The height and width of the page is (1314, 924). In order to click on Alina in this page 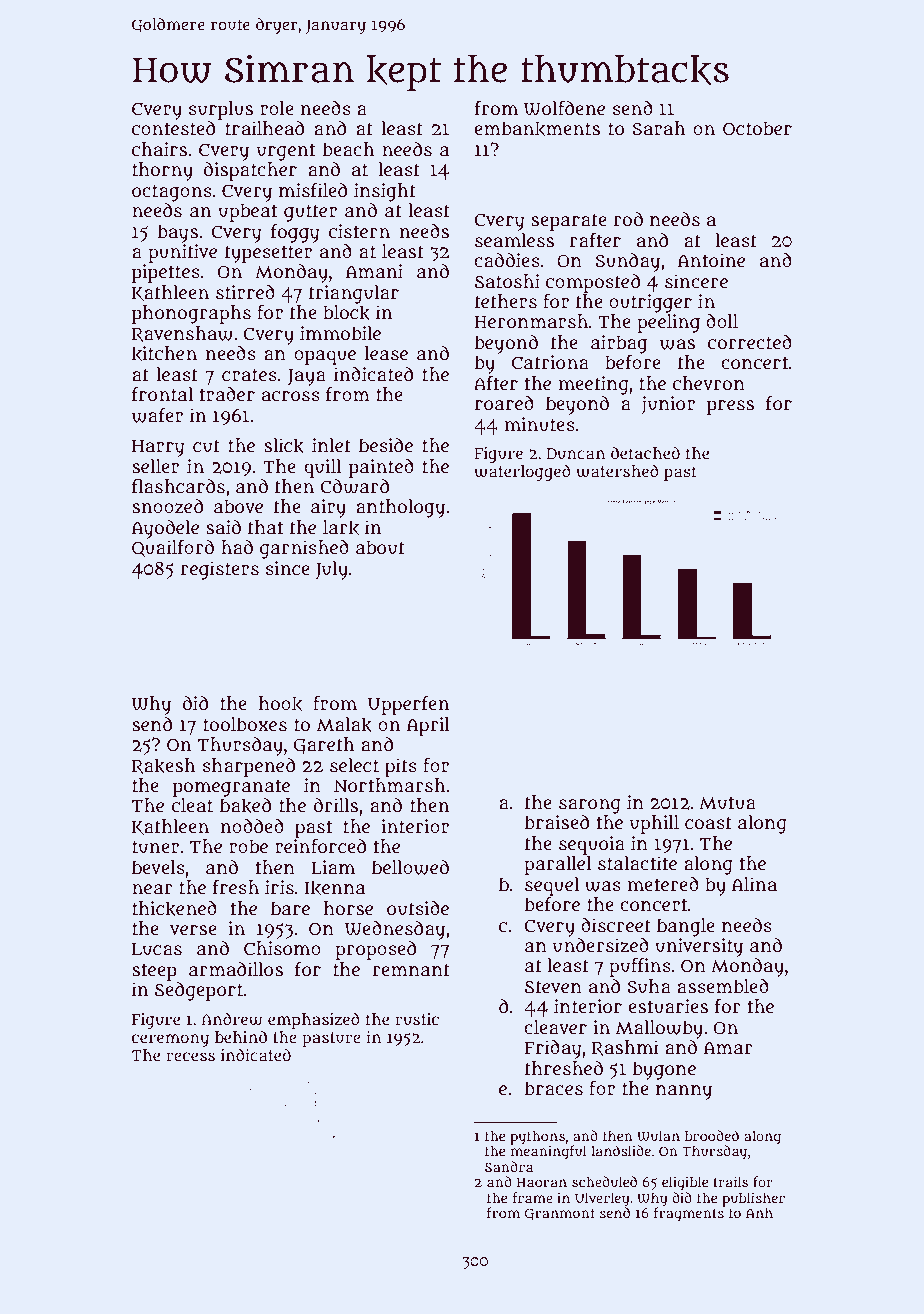, I will do `click(754, 884)`.
